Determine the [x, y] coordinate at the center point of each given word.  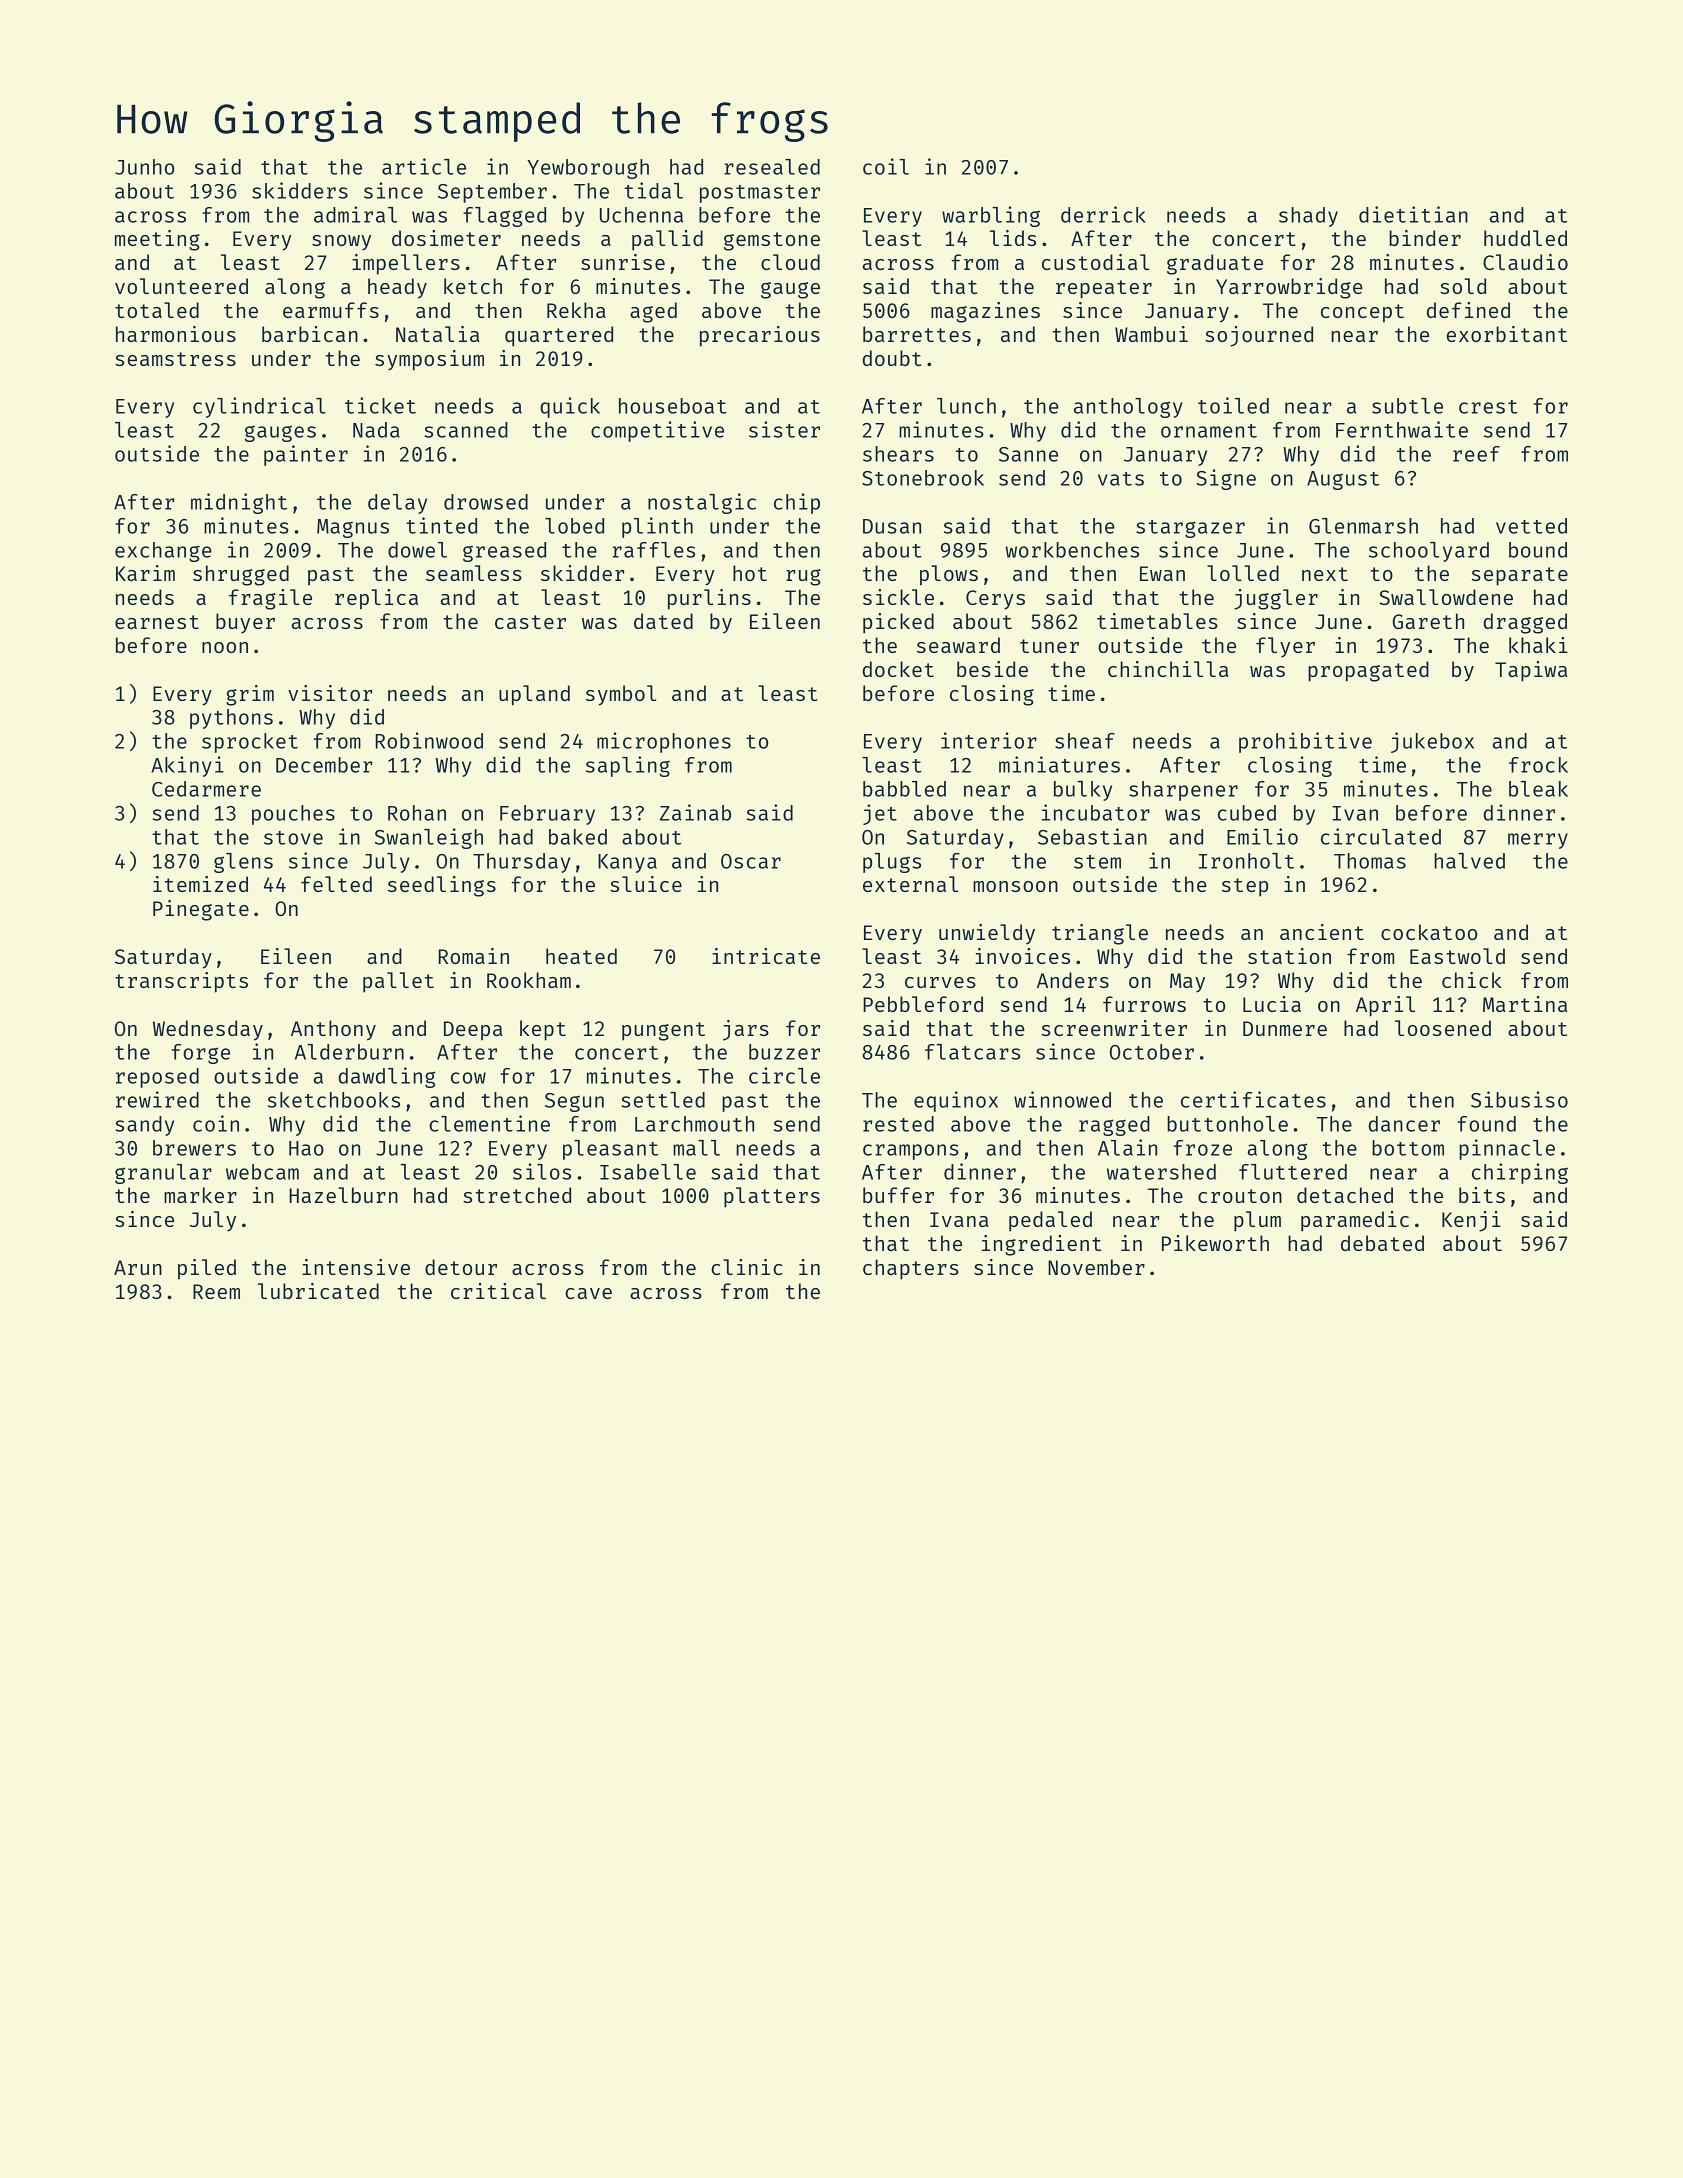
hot [750, 573]
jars [746, 1030]
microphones [664, 742]
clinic [746, 1267]
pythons [231, 719]
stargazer [1190, 529]
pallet [398, 982]
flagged [504, 217]
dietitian [1413, 214]
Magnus [353, 528]
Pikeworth [1215, 1243]
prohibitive [1305, 742]
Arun [138, 1267]
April [1385, 1006]
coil [886, 166]
